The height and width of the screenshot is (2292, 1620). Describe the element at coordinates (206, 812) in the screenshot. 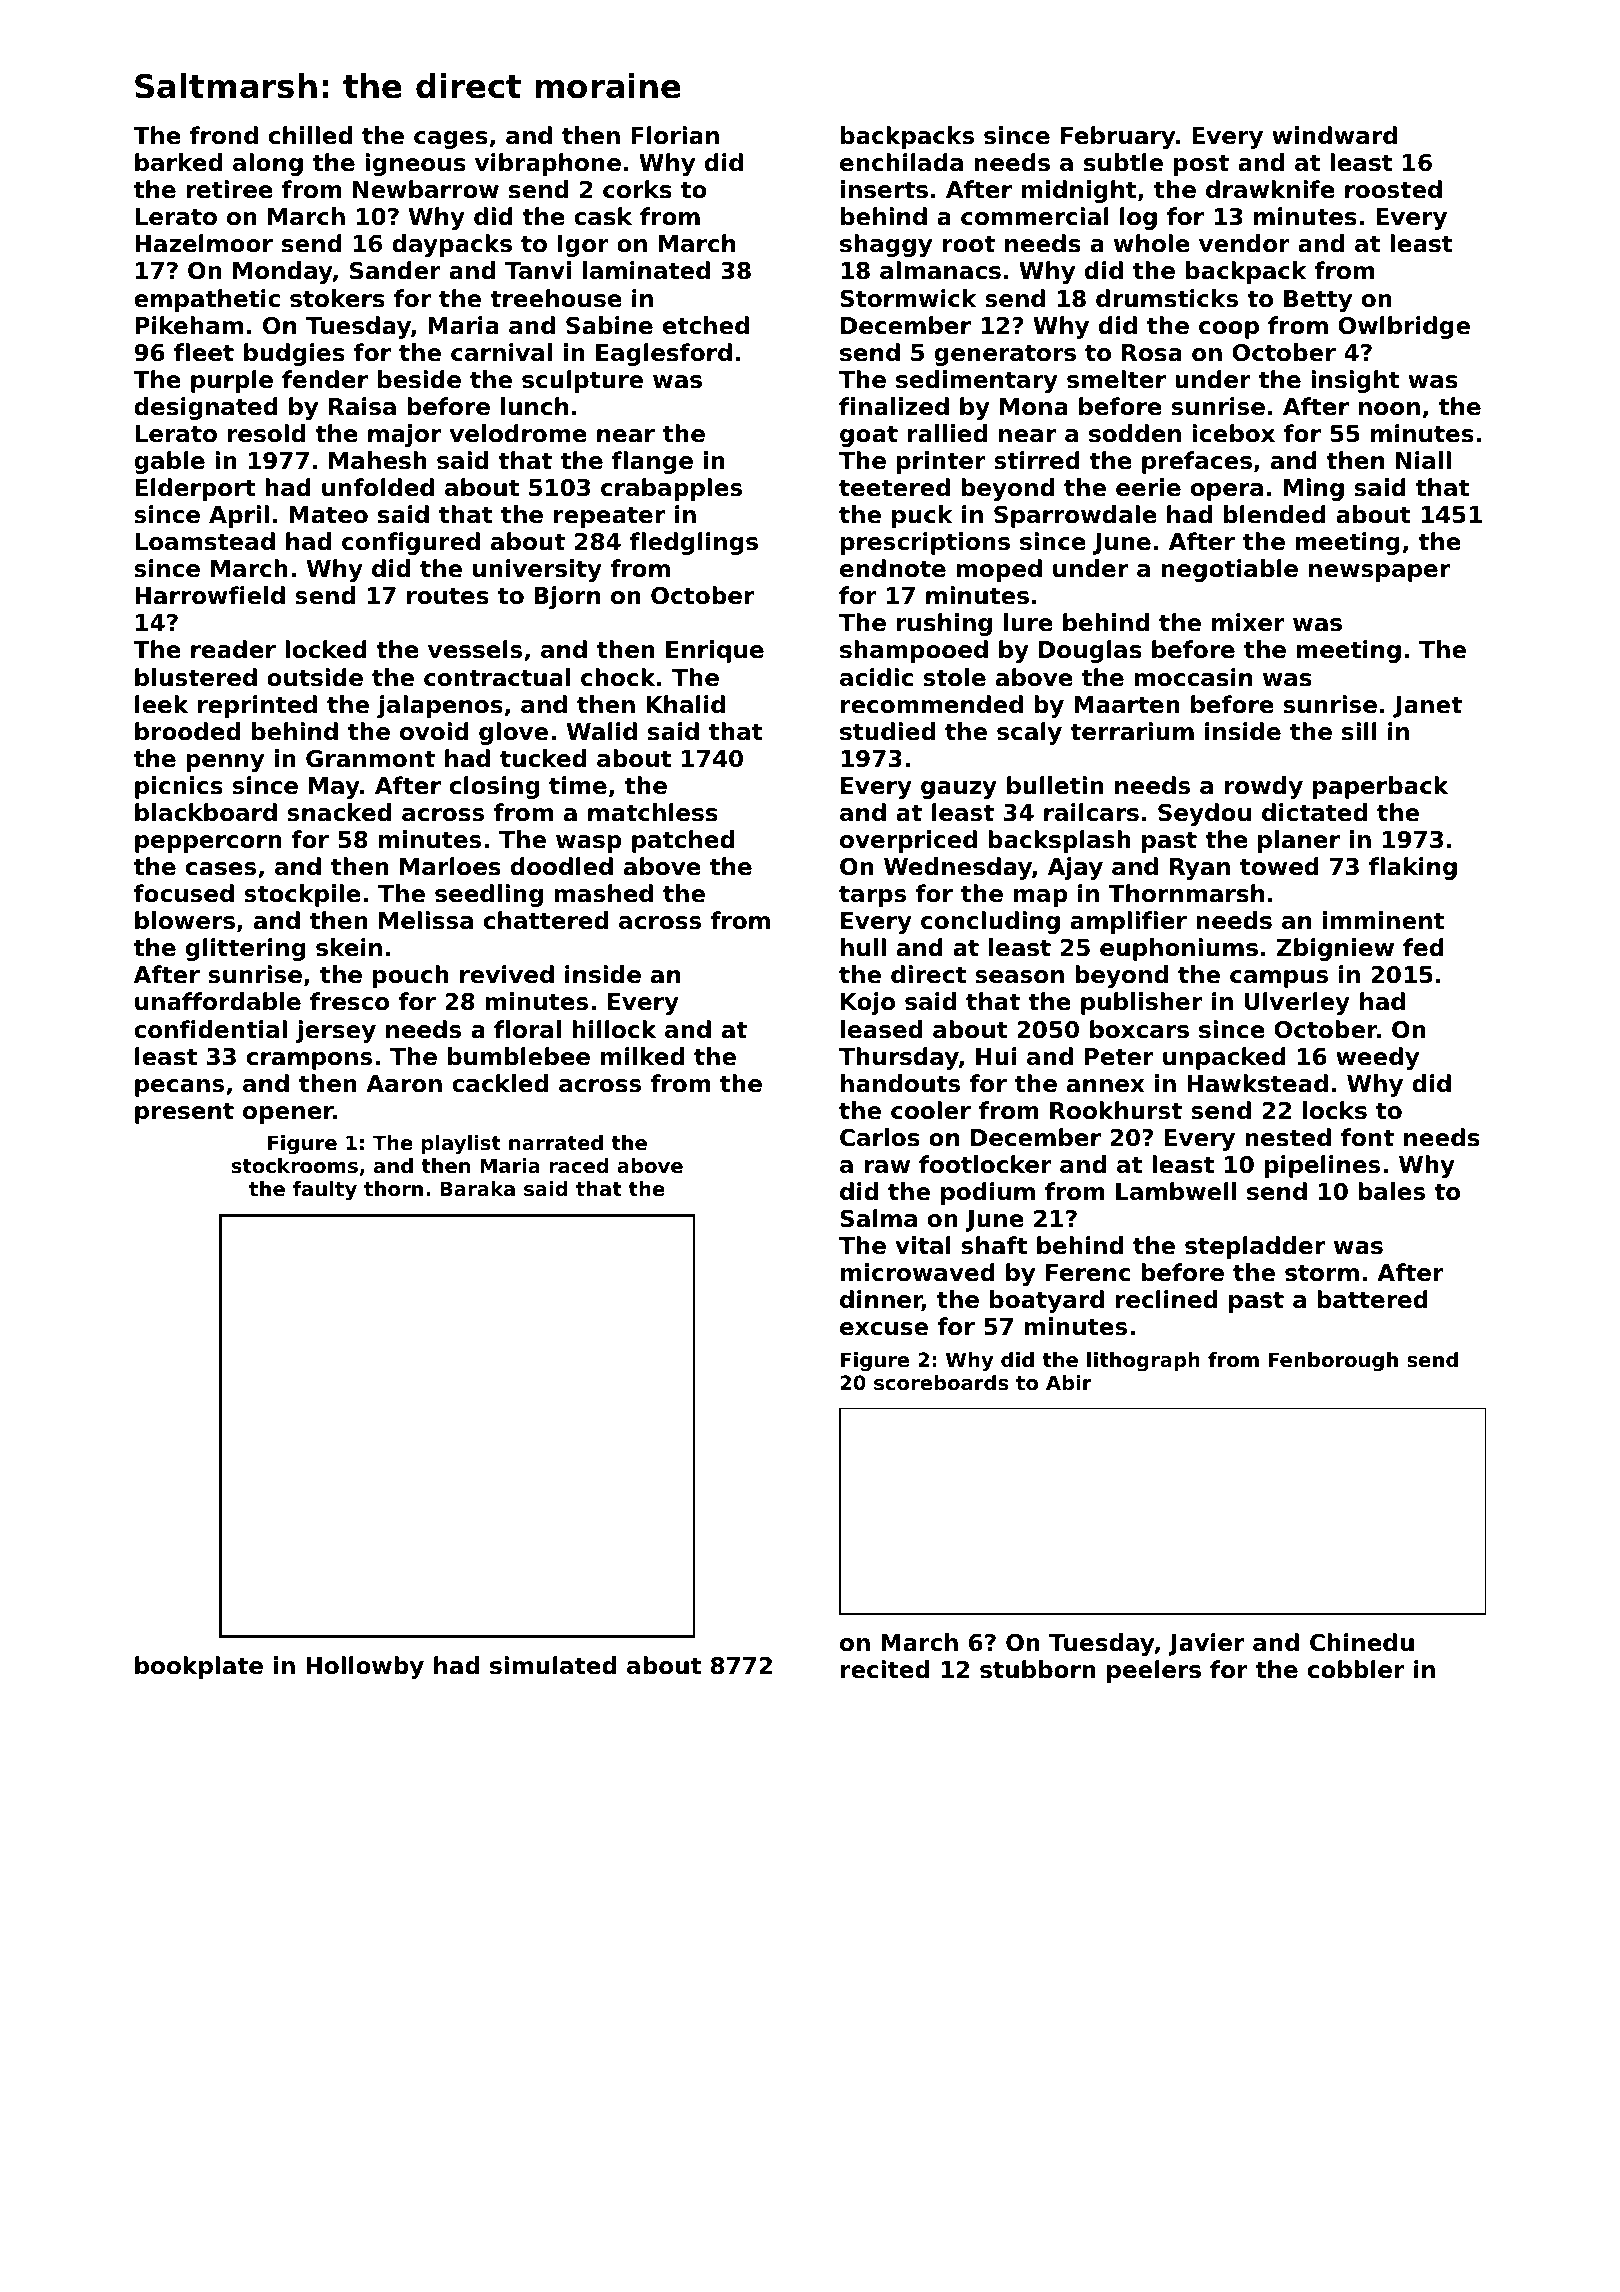

I see `blackboard` at that location.
